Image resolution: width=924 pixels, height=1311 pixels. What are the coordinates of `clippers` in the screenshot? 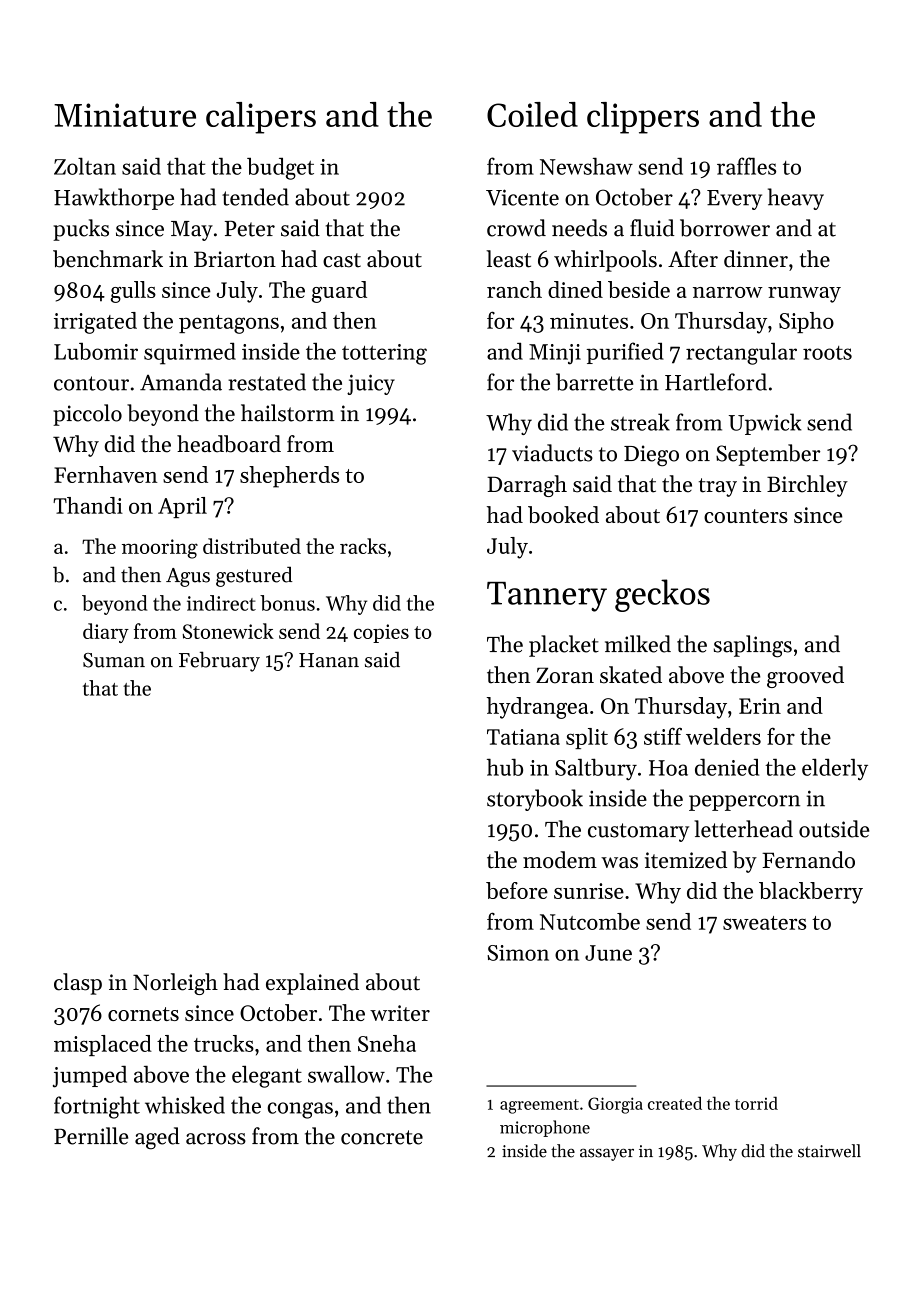 It's located at (643, 118).
